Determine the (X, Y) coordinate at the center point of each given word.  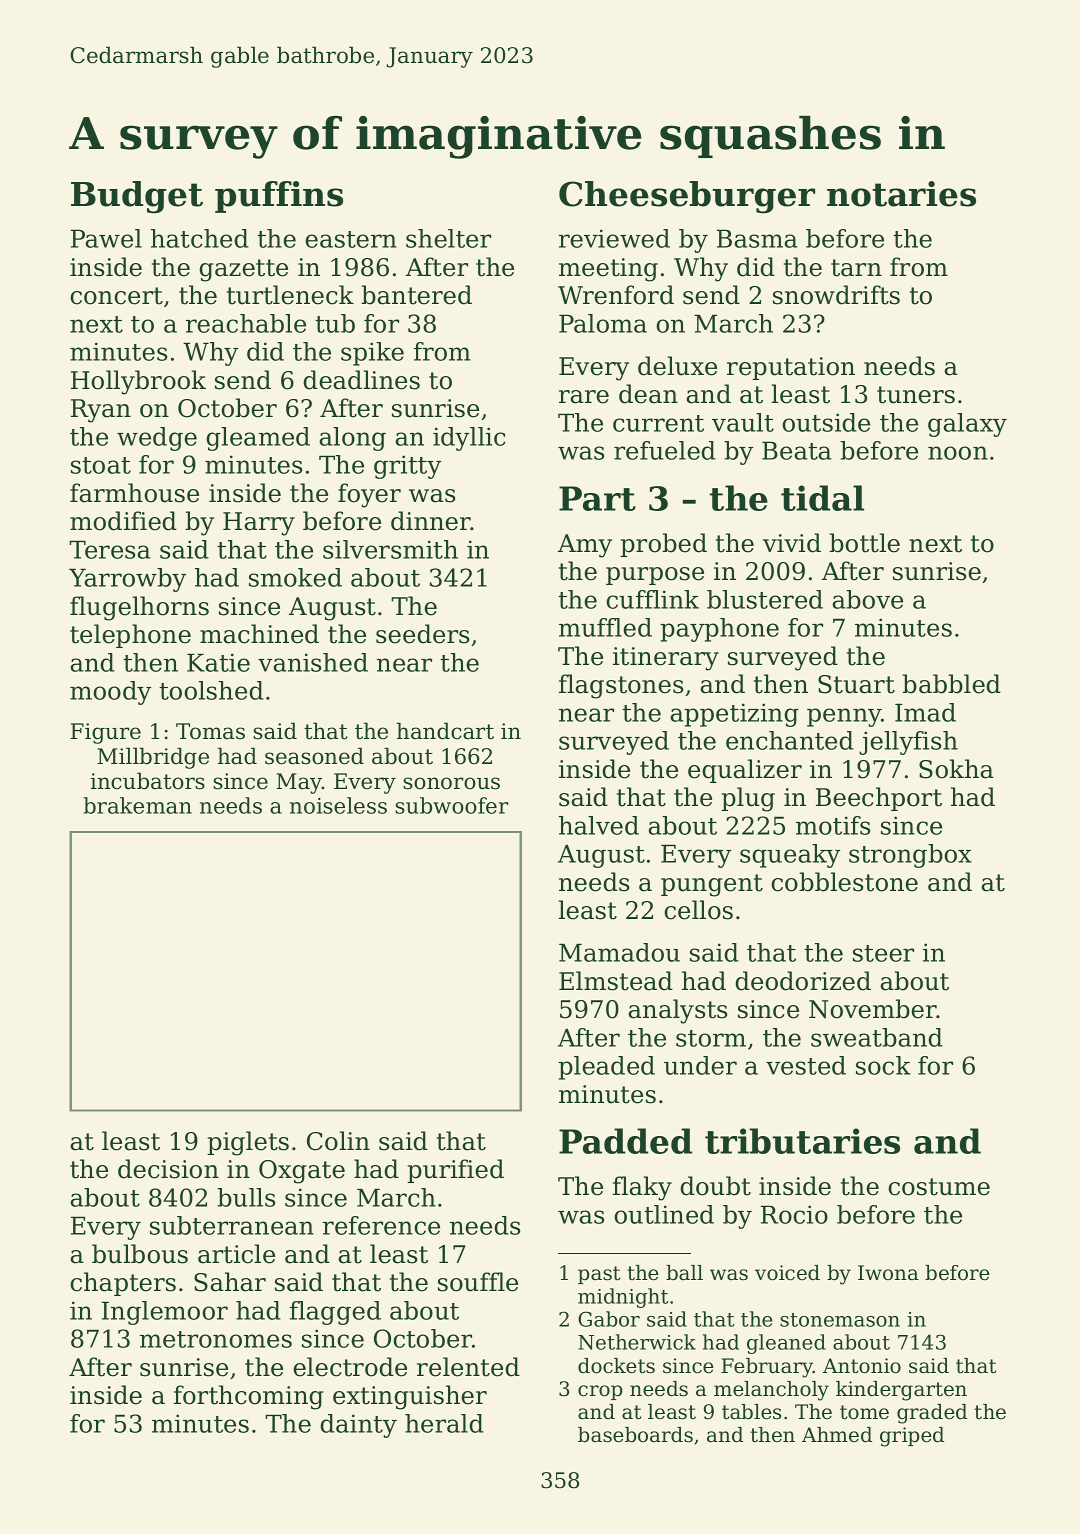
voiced (787, 1273)
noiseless (338, 805)
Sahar (230, 1282)
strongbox (910, 856)
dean (648, 394)
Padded (625, 1141)
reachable (246, 323)
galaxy (967, 425)
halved (599, 825)
